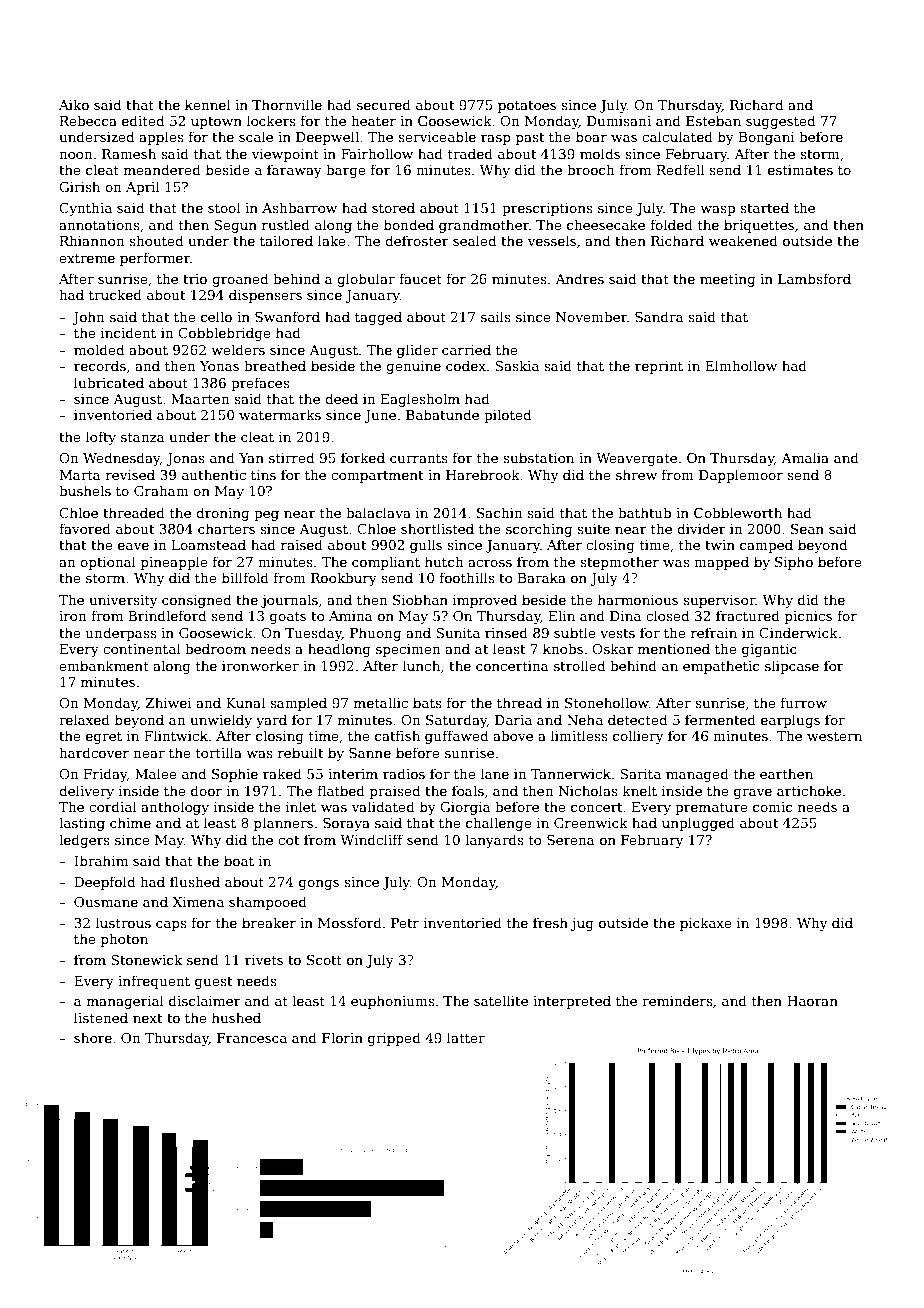 This page has height=1308, width=924. Describe the element at coordinates (109, 382) in the page. I see `lubricated` at that location.
